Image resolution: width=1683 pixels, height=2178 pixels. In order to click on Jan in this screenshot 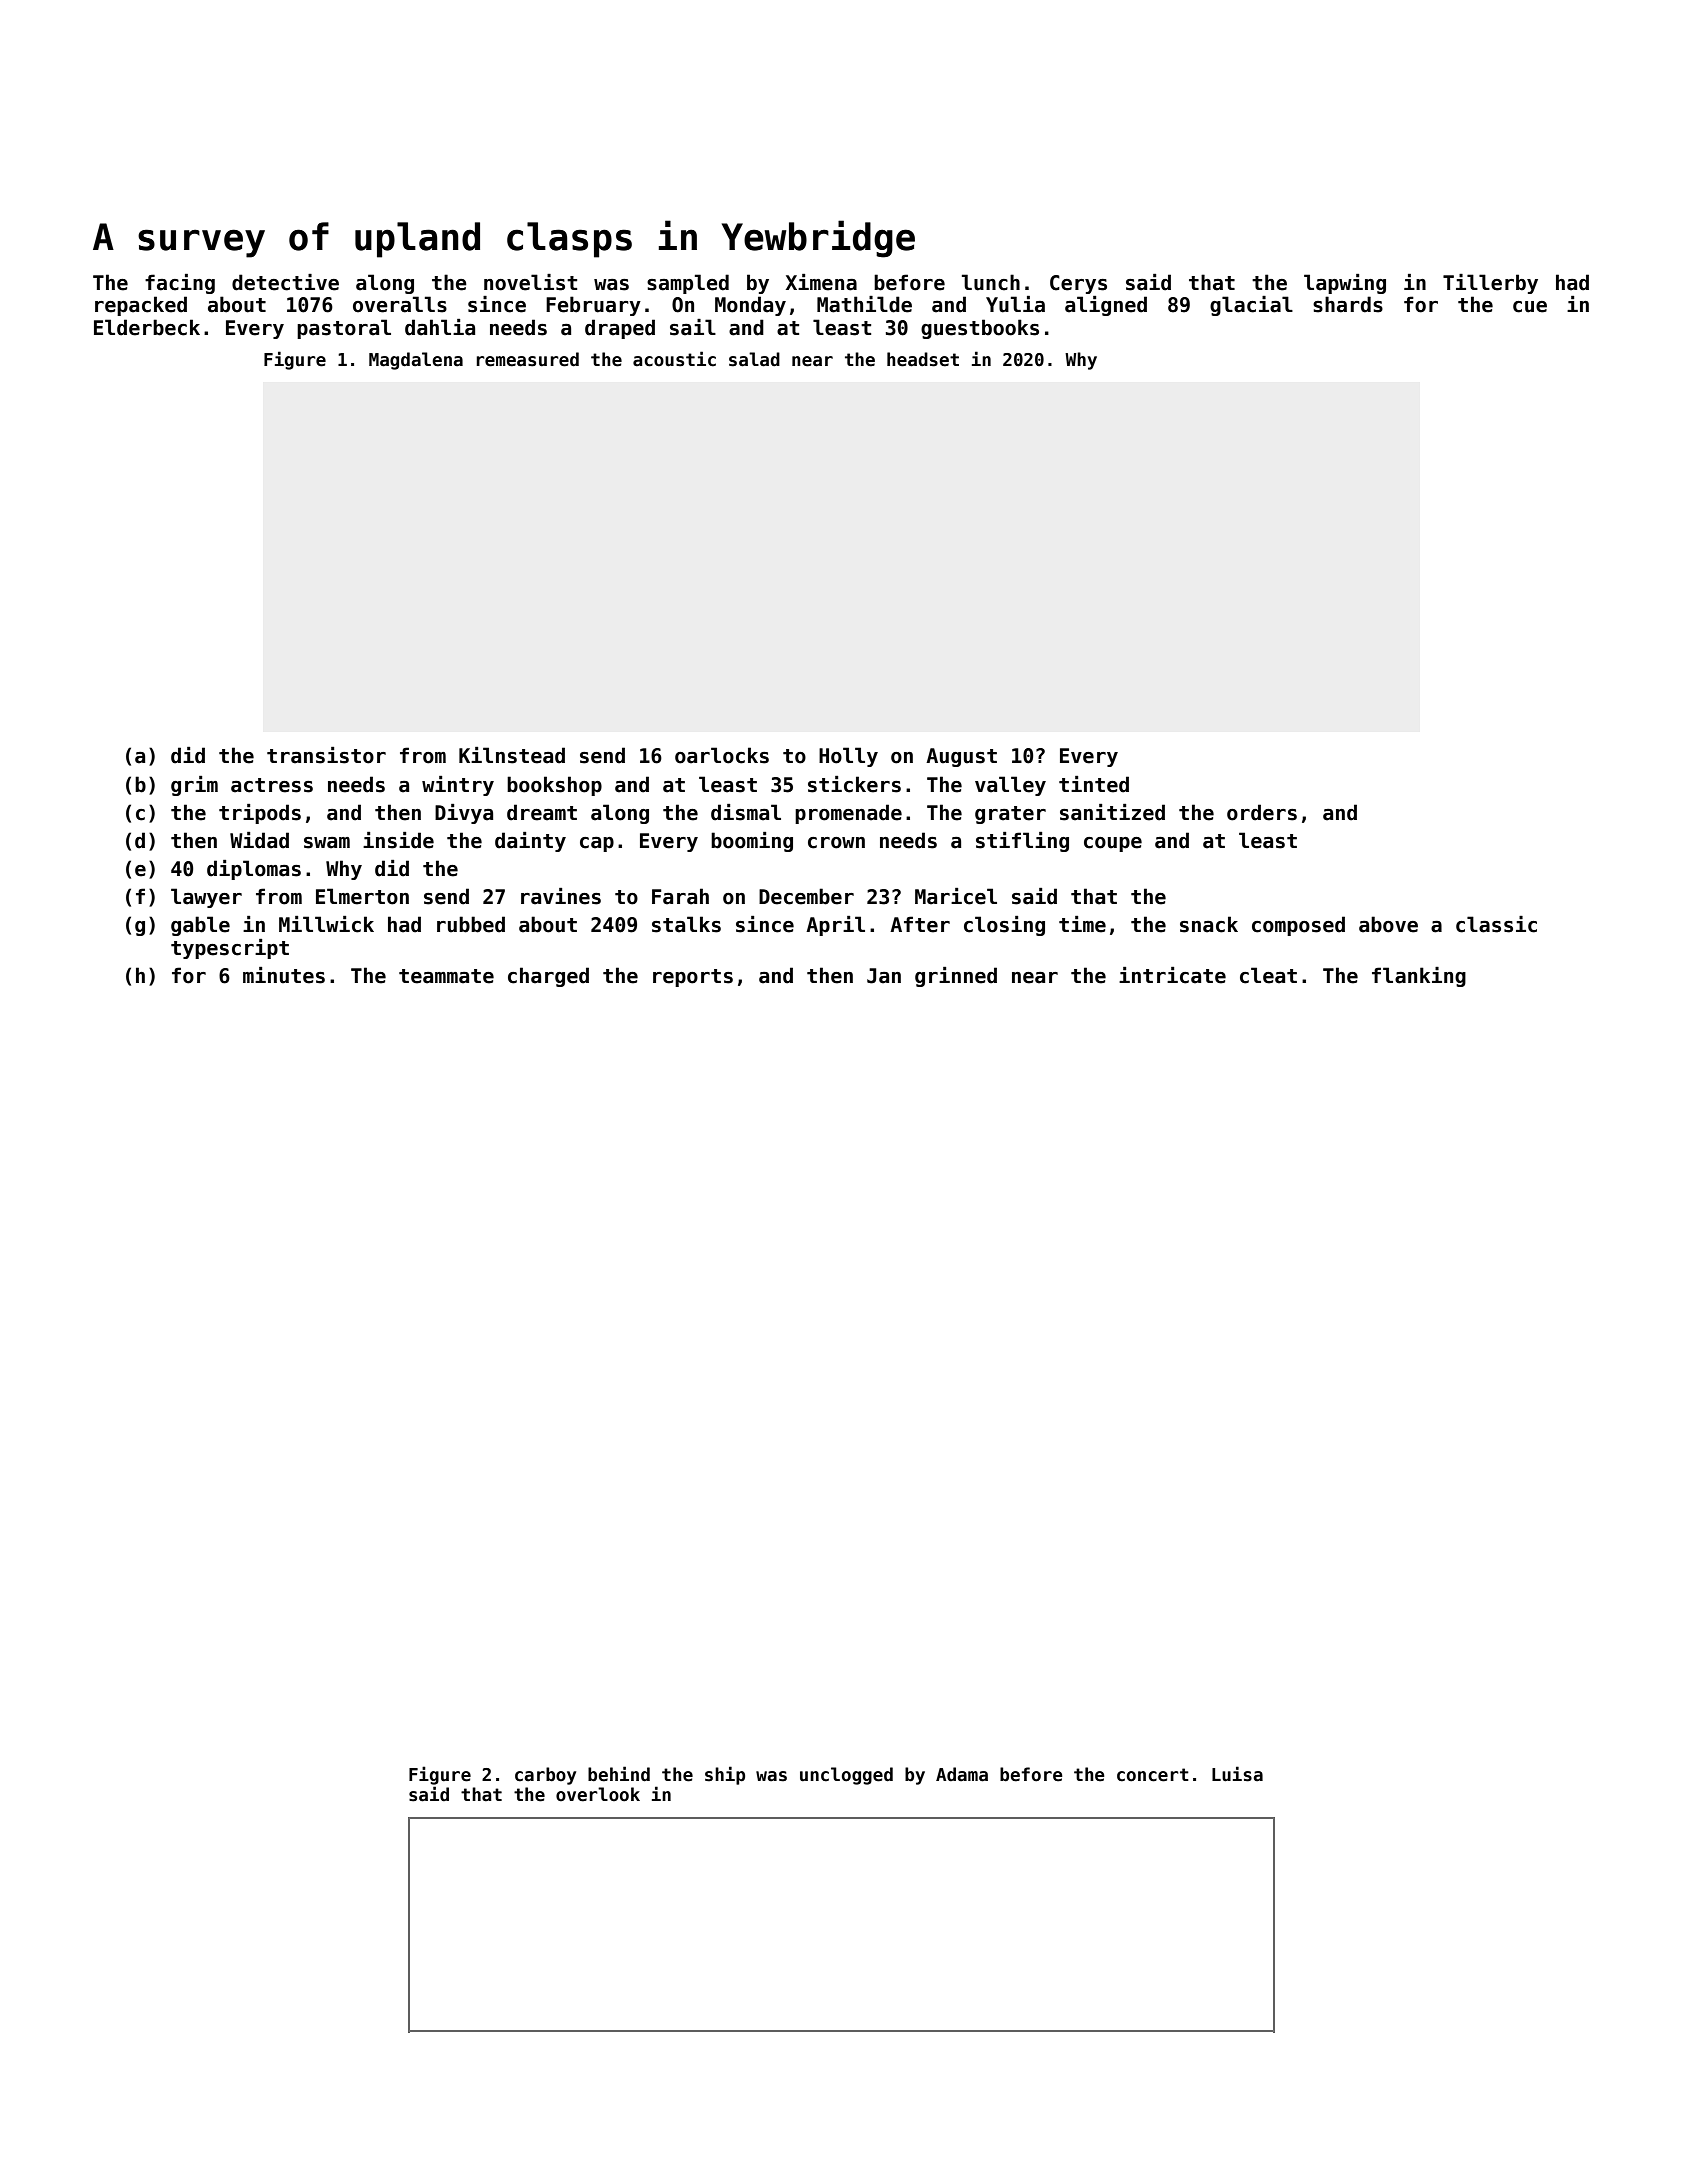, I will do `click(884, 976)`.
